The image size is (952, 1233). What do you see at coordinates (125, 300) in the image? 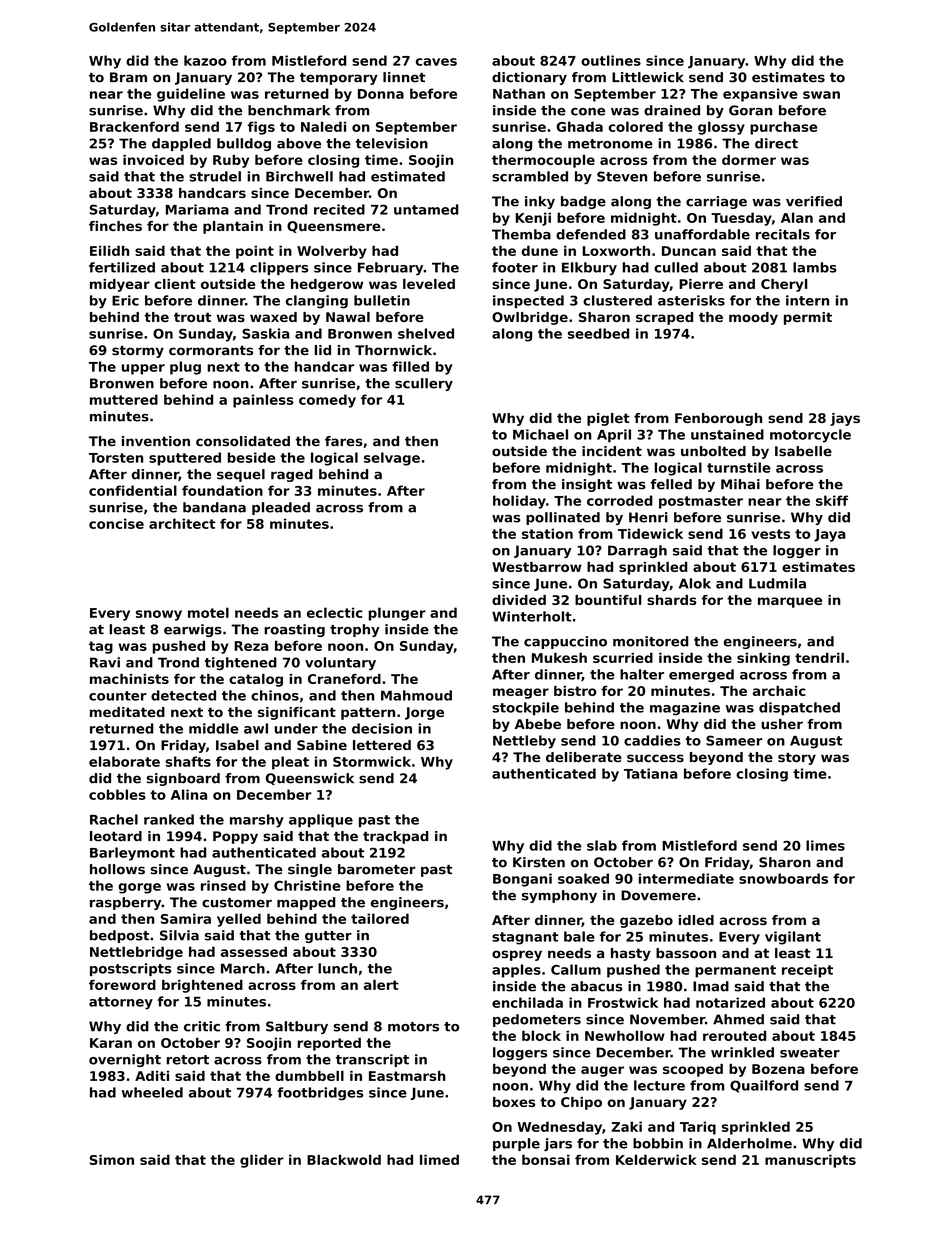
I see `Eric` at bounding box center [125, 300].
